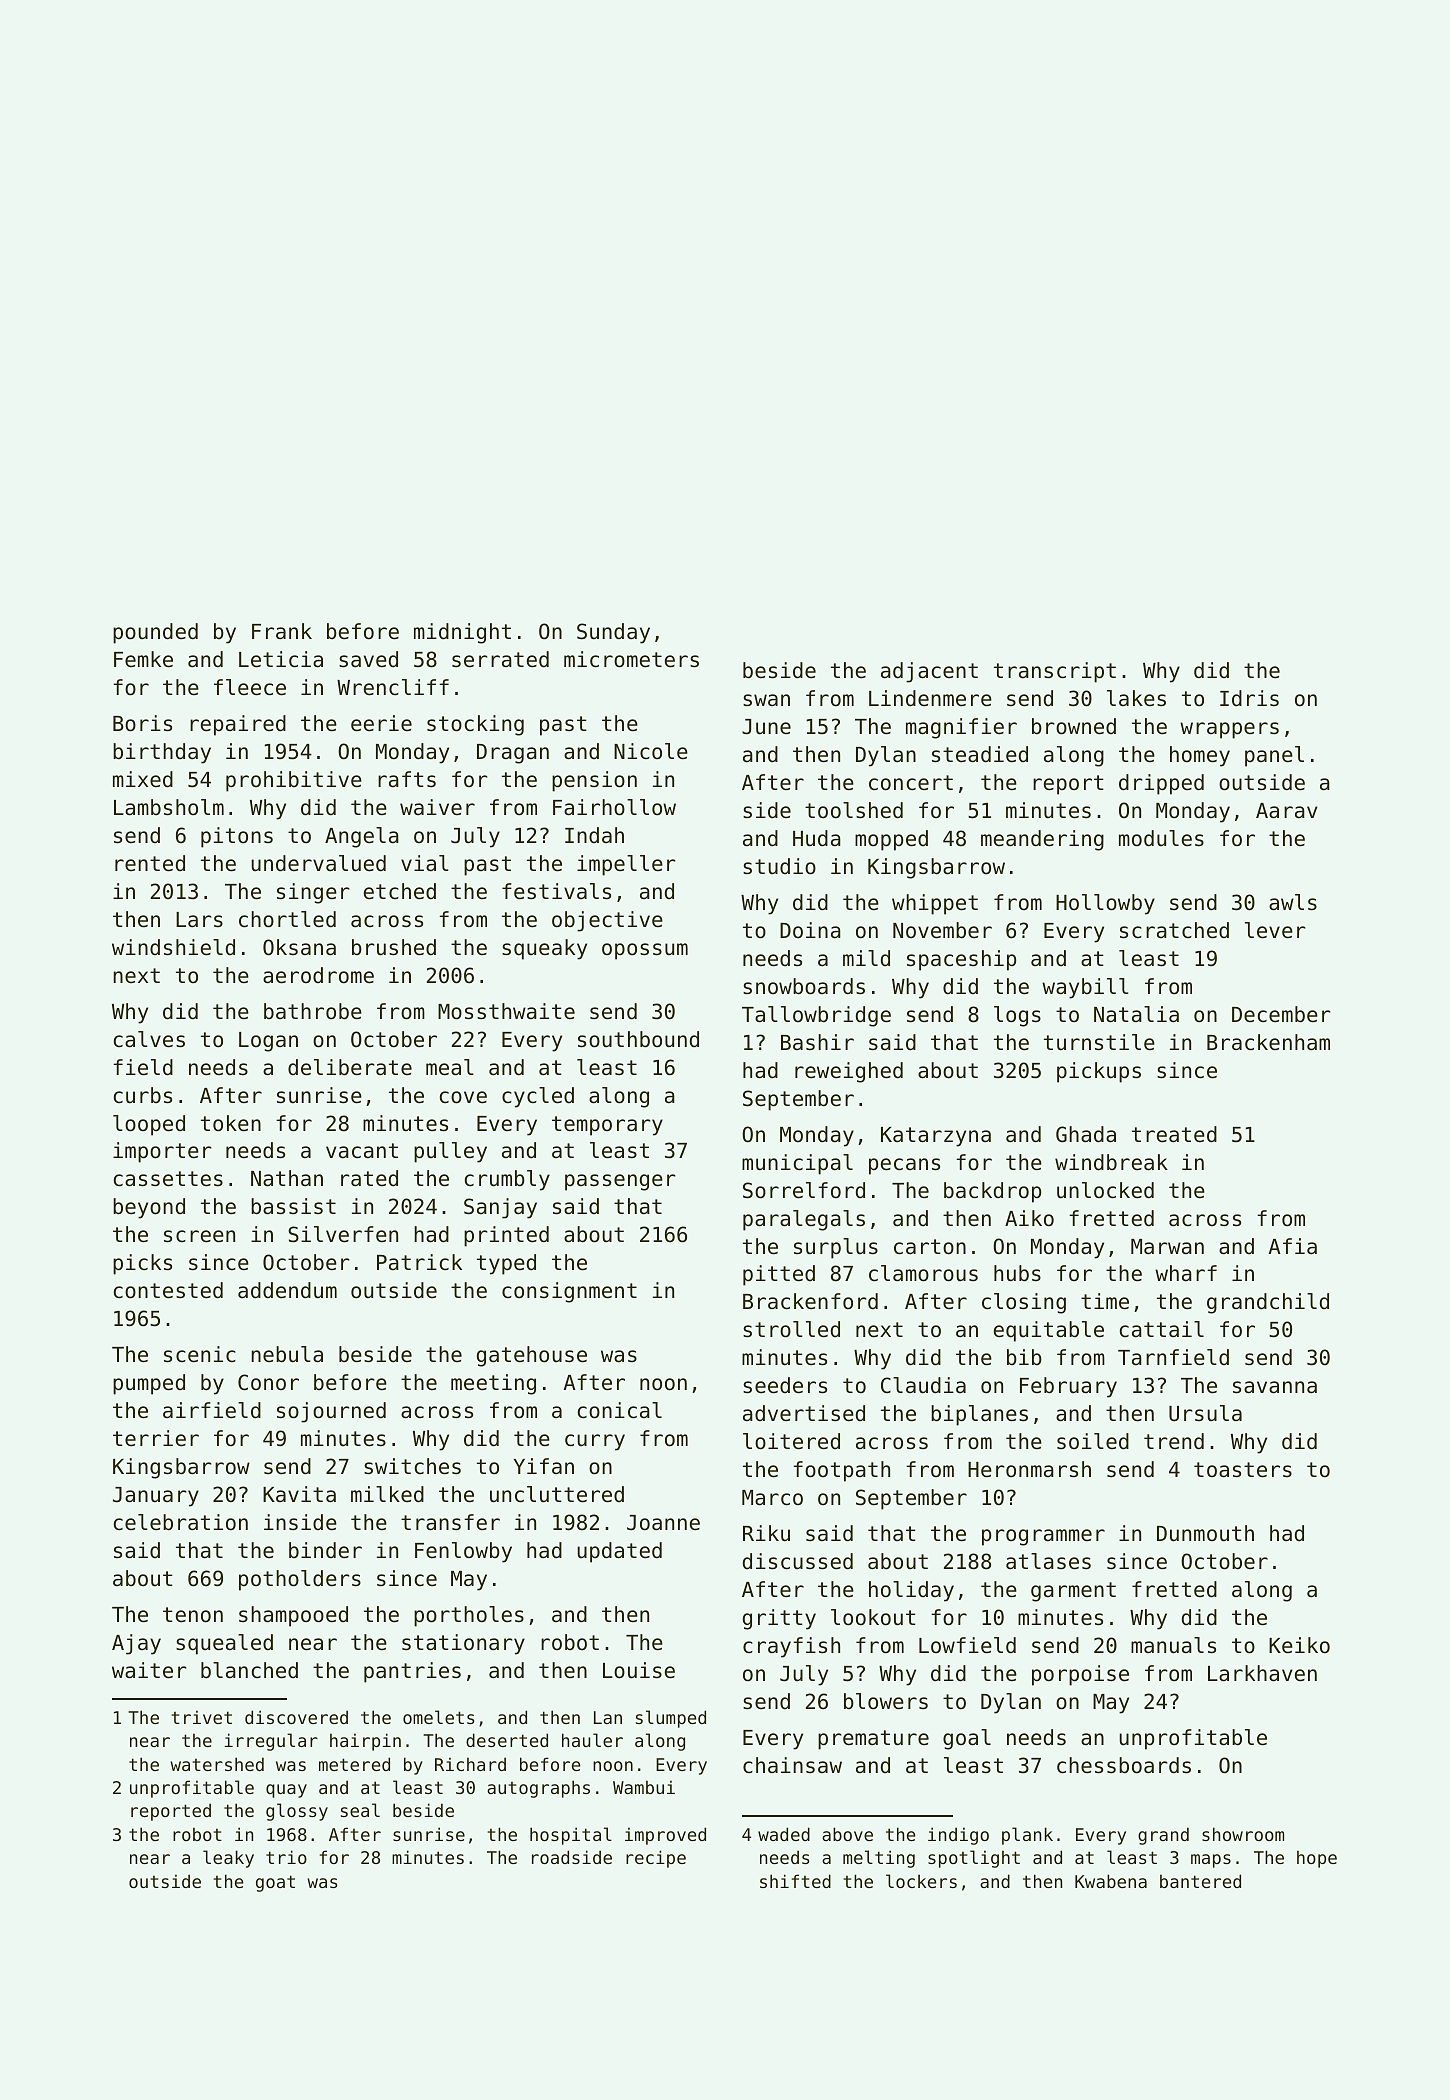  Describe the element at coordinates (155, 633) in the image. I see `pounded` at that location.
